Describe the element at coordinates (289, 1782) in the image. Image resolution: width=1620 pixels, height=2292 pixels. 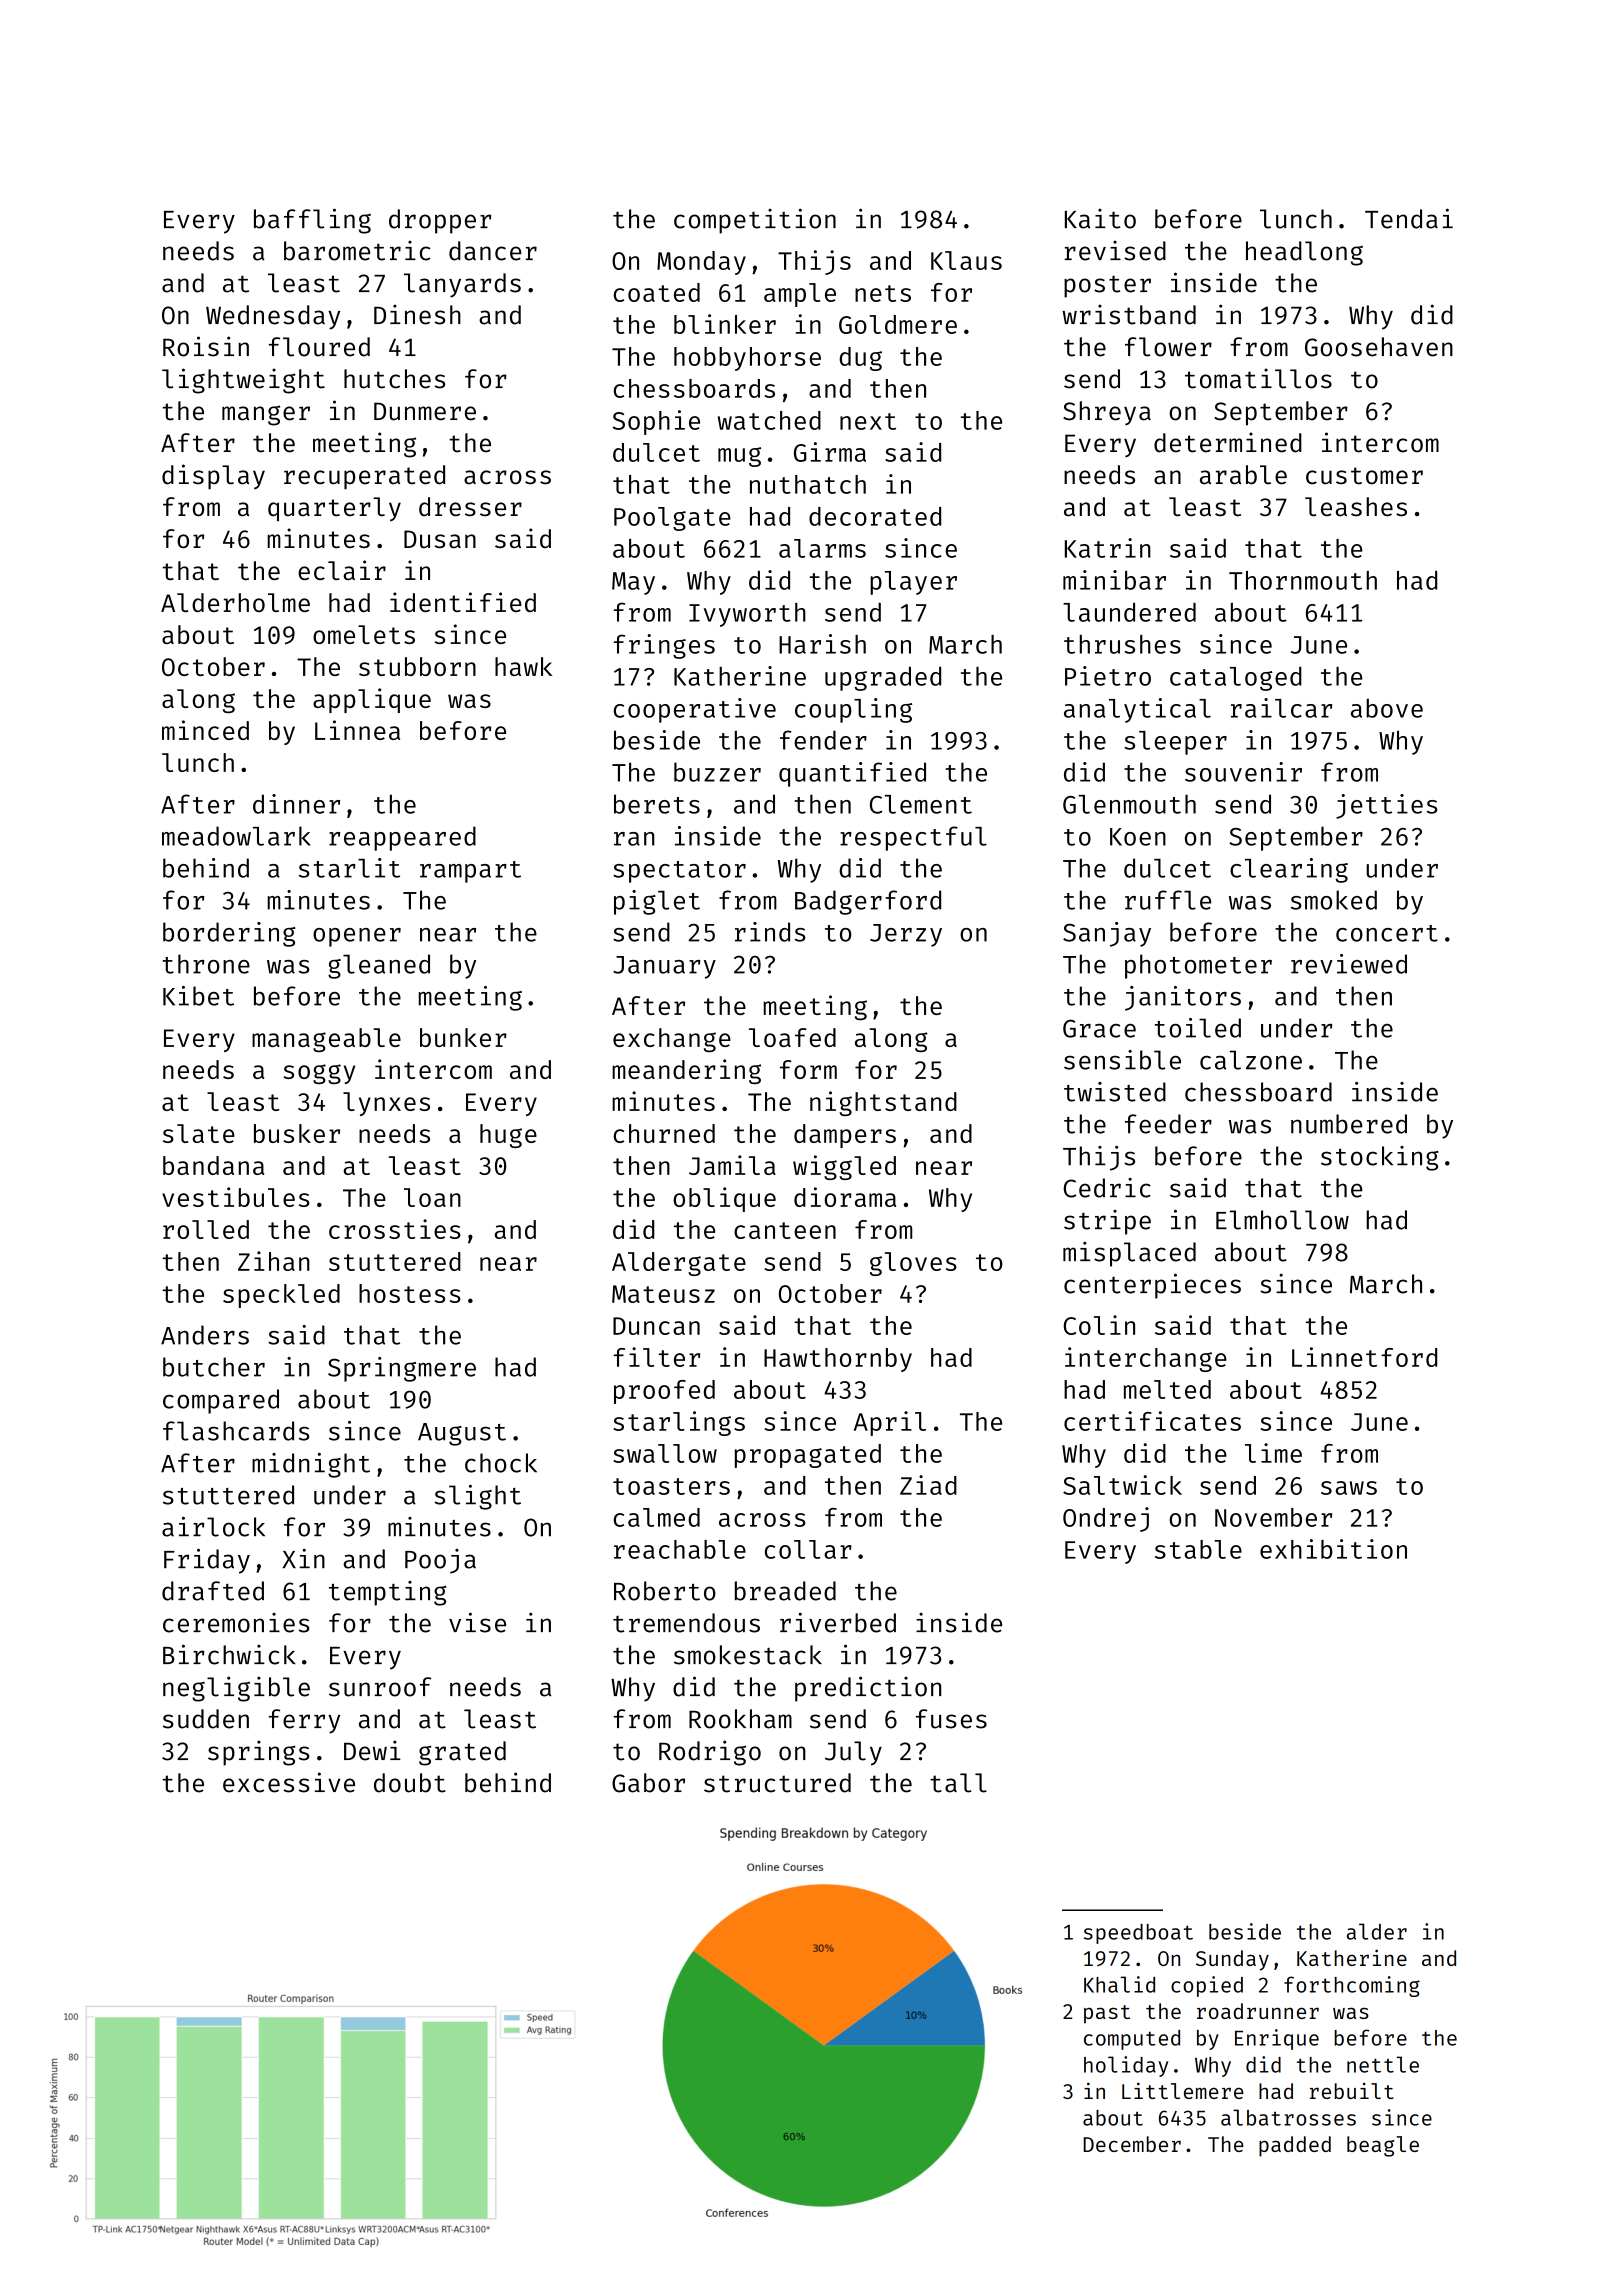
I see `excessive` at that location.
